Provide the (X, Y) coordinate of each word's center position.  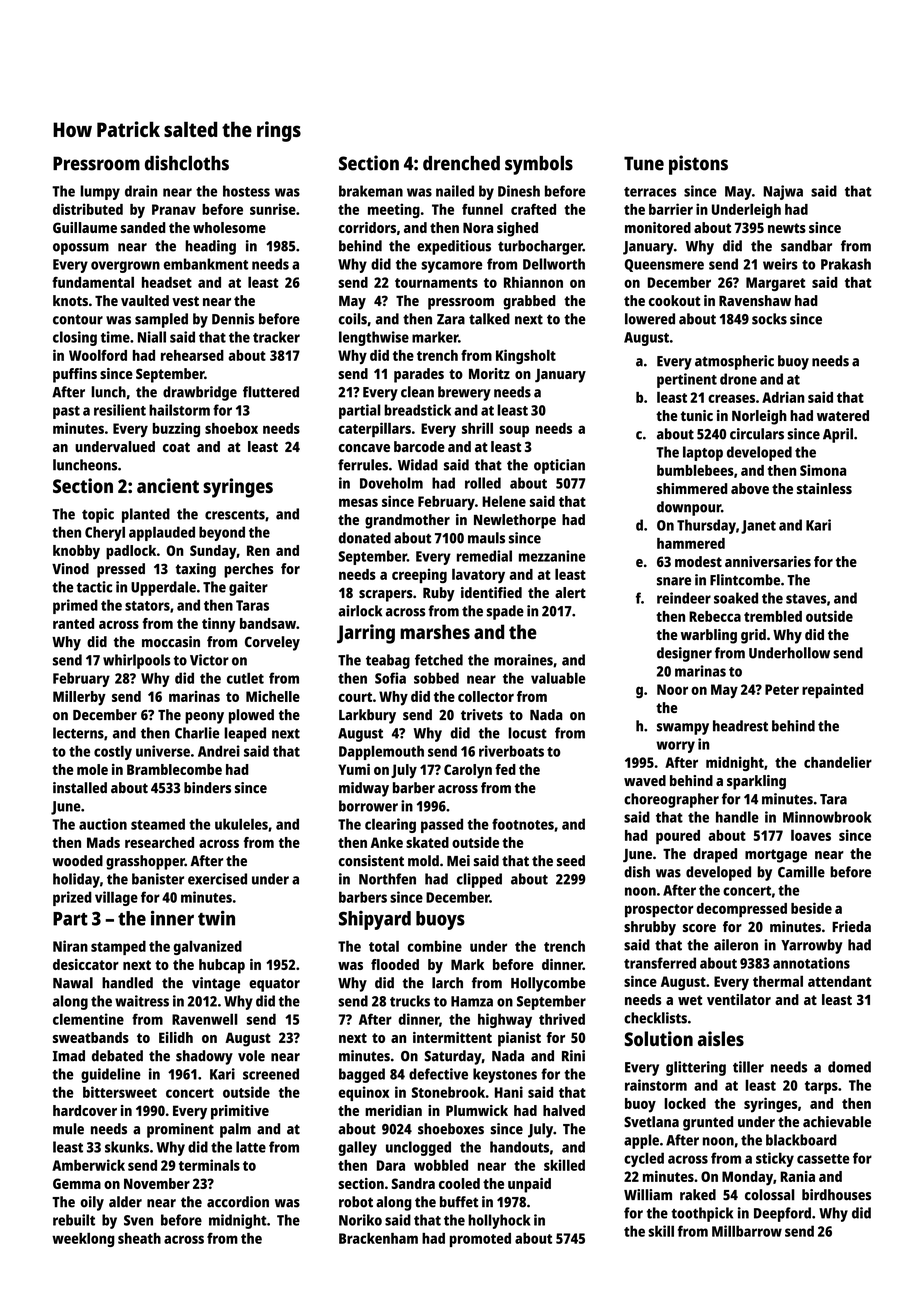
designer (684, 654)
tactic (94, 587)
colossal (770, 1195)
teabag (388, 661)
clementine (88, 1019)
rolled (483, 483)
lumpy (100, 192)
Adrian (783, 397)
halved (564, 1110)
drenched (461, 163)
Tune (644, 163)
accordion (238, 1202)
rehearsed (192, 355)
